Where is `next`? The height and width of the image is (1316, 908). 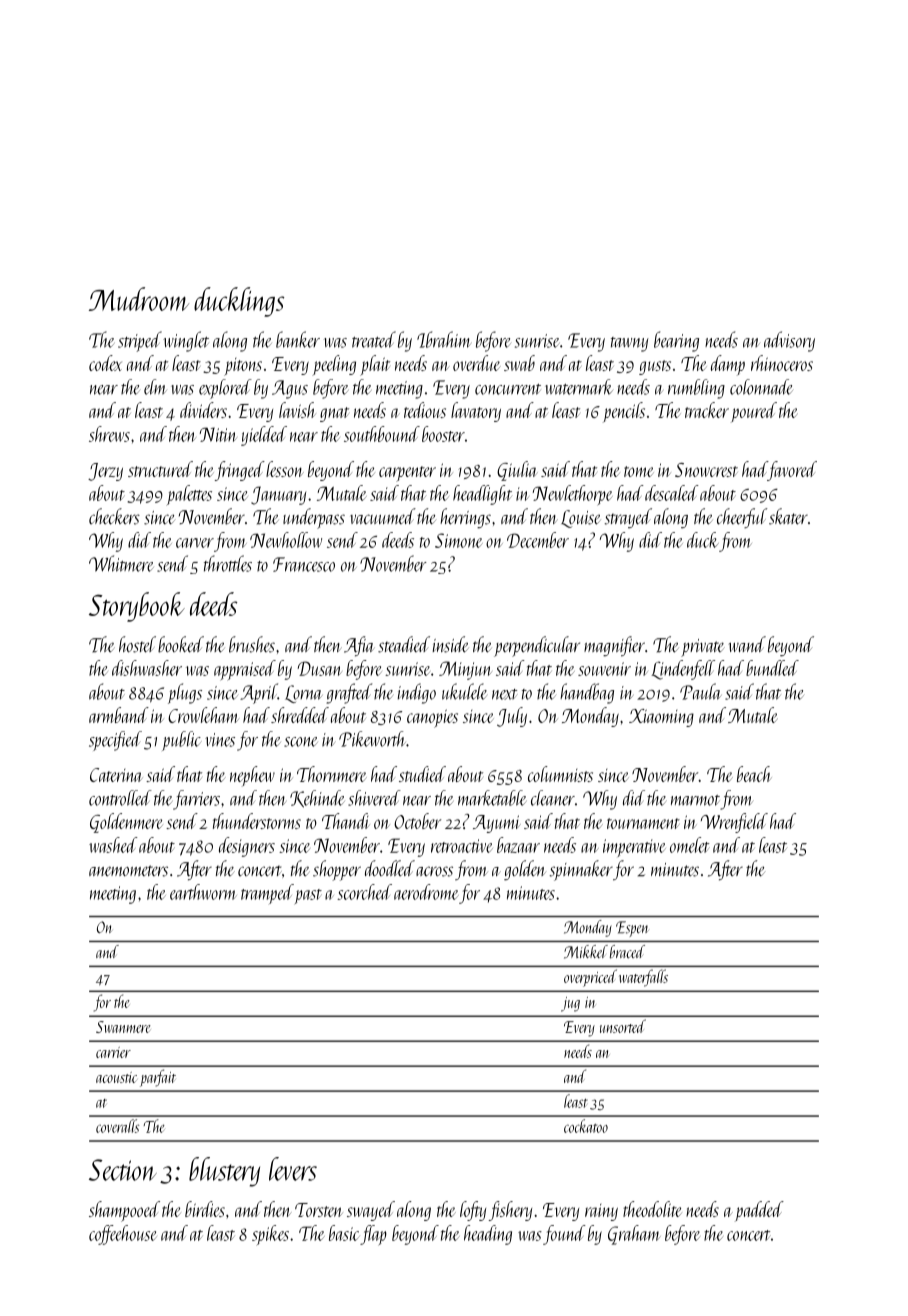 next is located at coordinates (505, 694).
